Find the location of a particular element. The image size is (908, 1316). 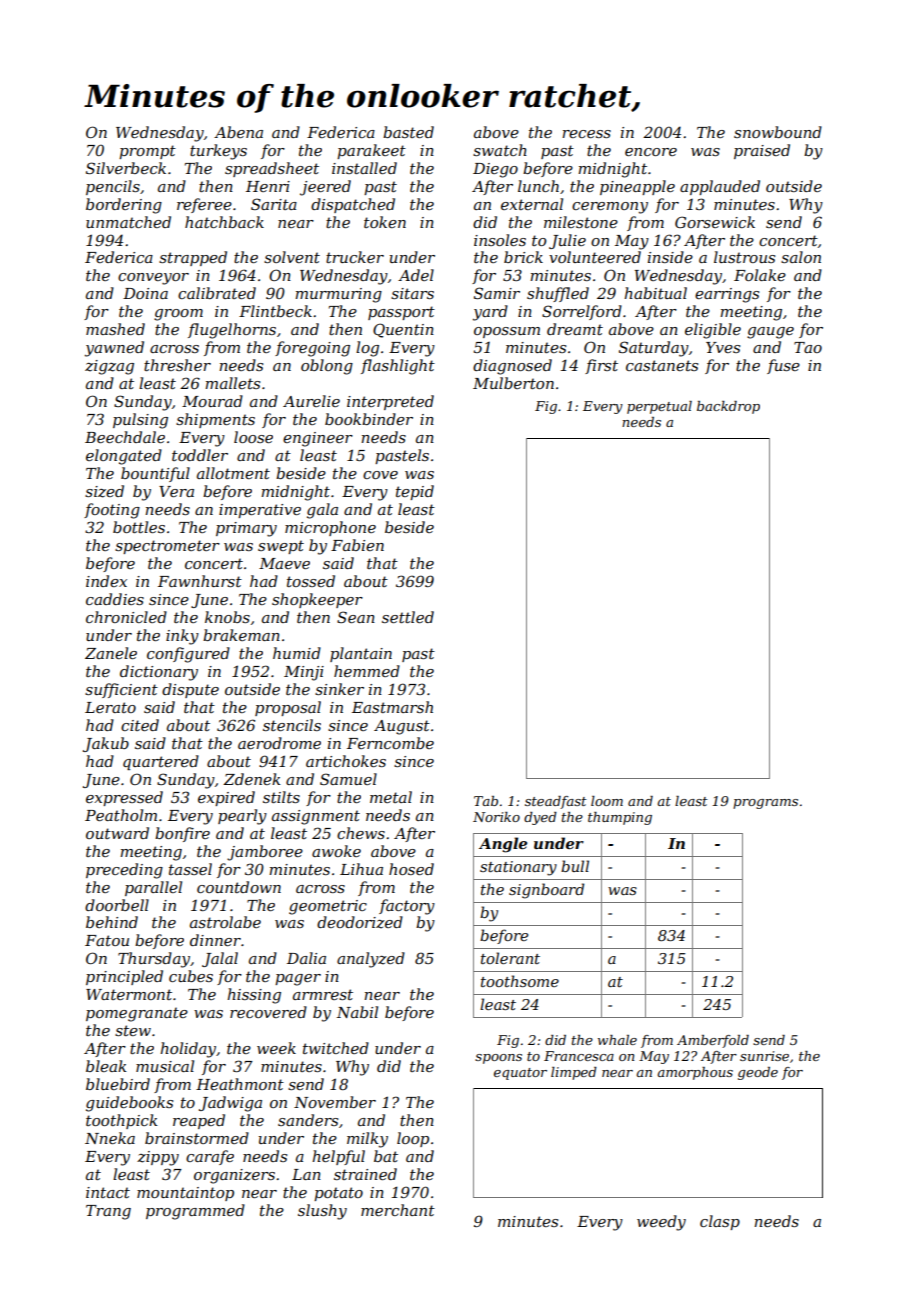

Amberfold is located at coordinates (713, 1041).
